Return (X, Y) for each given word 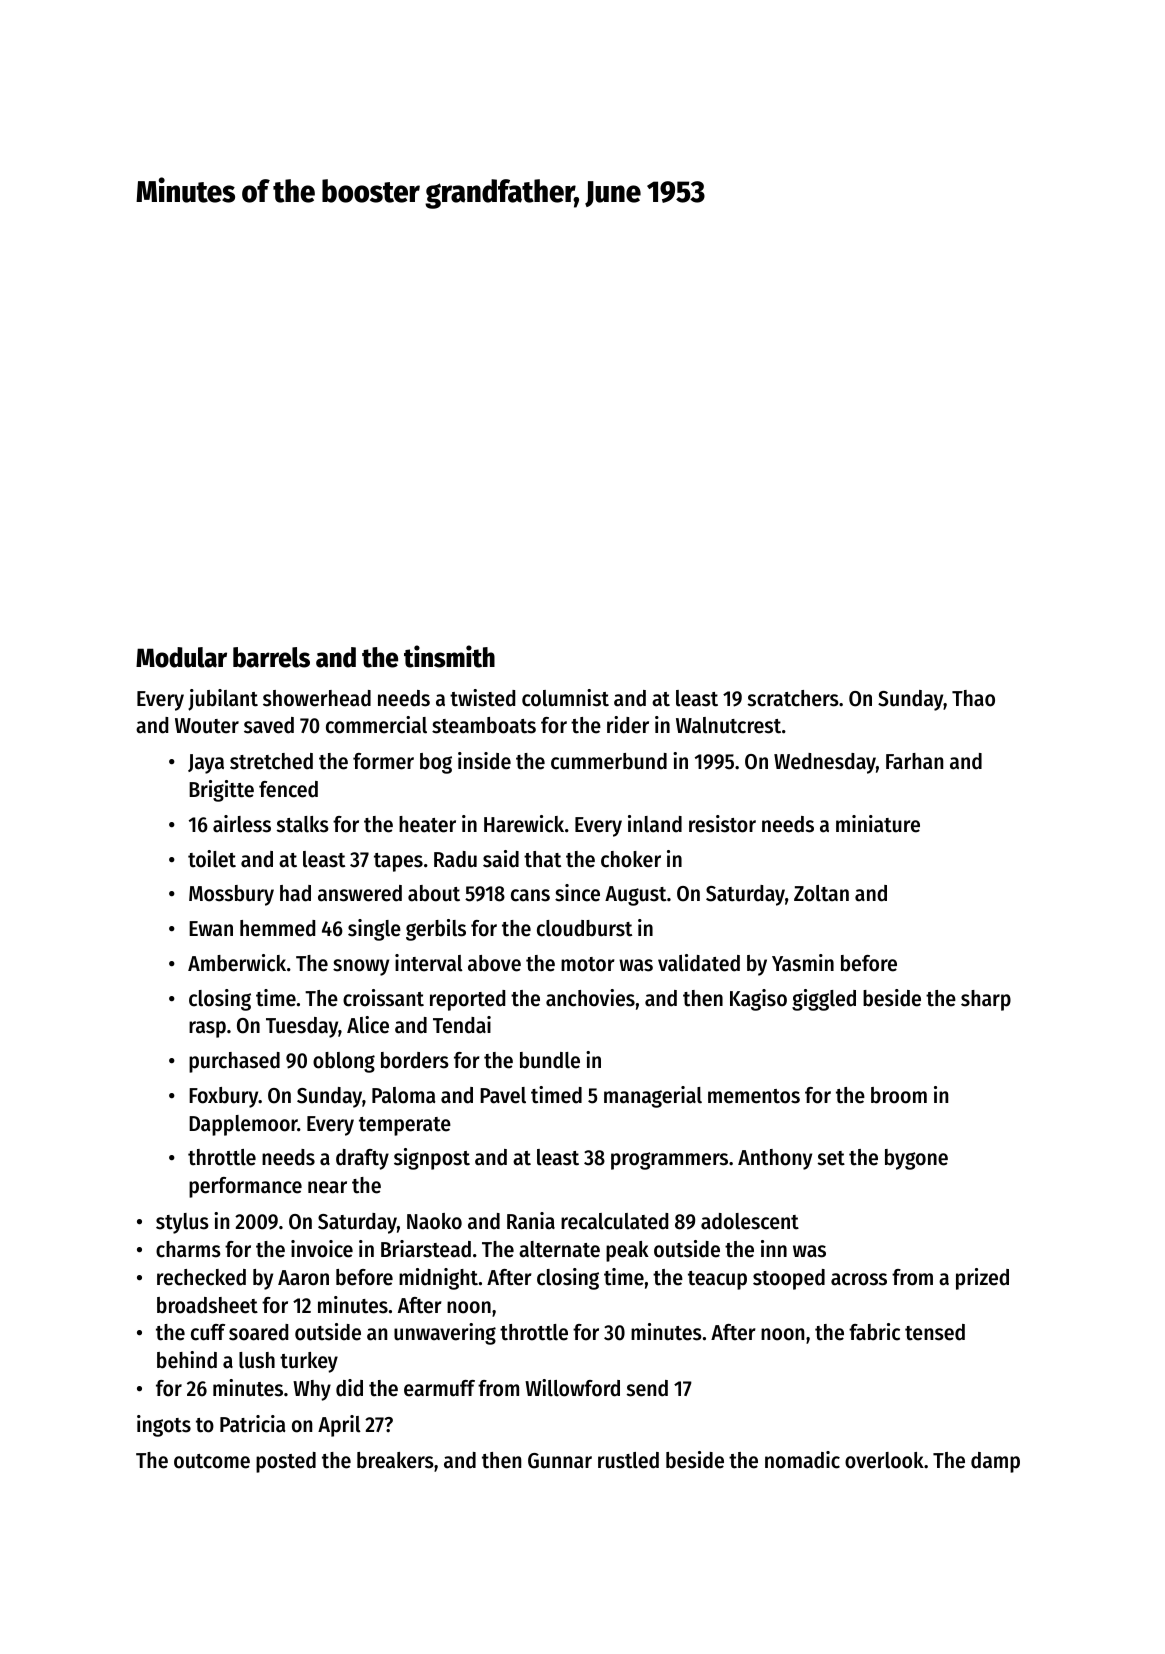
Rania (531, 1221)
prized (982, 1279)
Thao (973, 698)
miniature (878, 824)
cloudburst (584, 928)
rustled (628, 1460)
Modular (181, 657)
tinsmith (449, 656)
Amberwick (237, 963)
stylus (182, 1223)
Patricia (253, 1424)
